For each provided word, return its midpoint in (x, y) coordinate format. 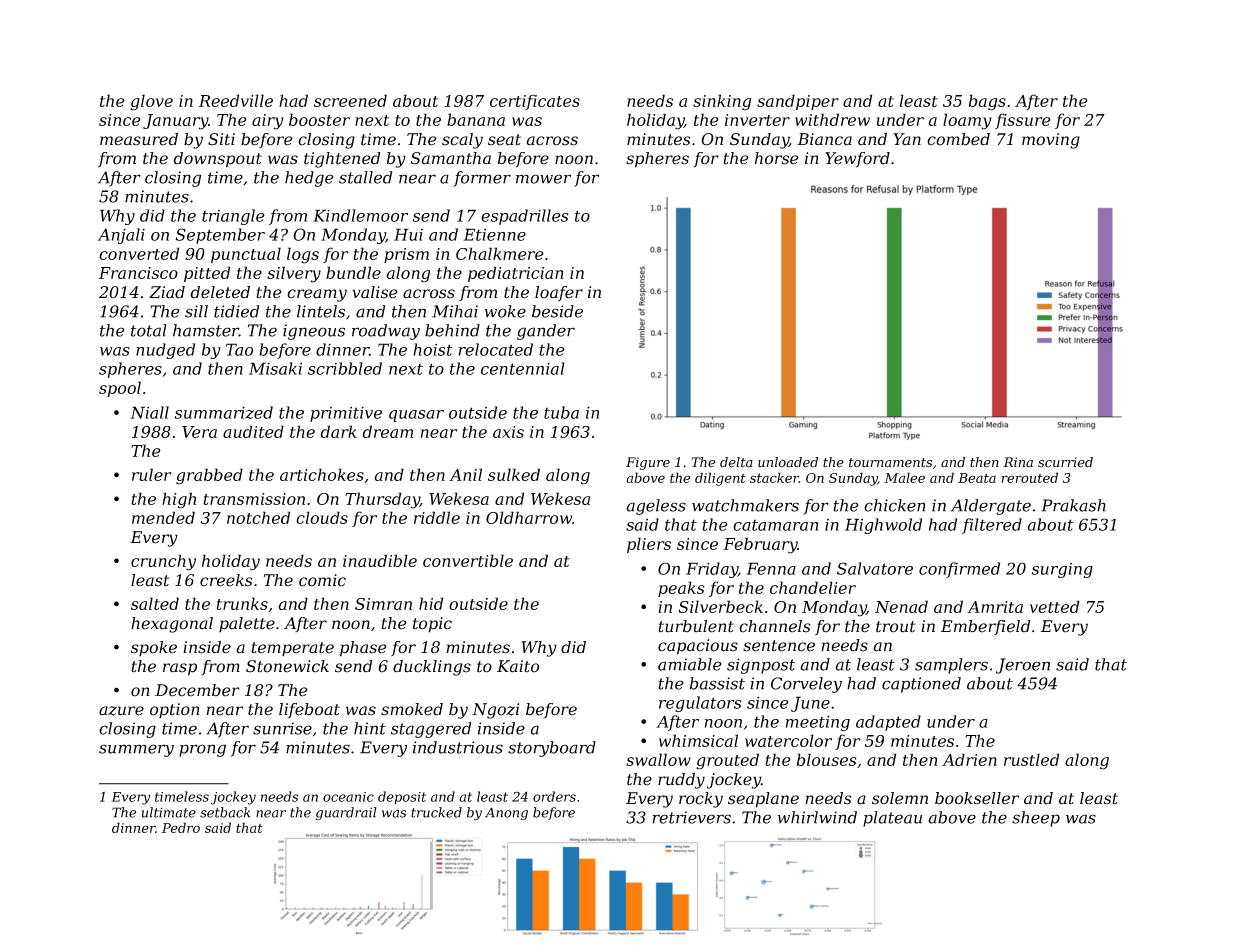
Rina (1018, 462)
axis (508, 432)
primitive (346, 414)
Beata (977, 478)
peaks (681, 589)
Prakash (1073, 505)
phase (363, 649)
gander (546, 332)
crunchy (163, 562)
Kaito (518, 666)
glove (151, 102)
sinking (722, 102)
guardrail (346, 813)
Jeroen (1023, 666)
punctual (246, 255)
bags (987, 102)
